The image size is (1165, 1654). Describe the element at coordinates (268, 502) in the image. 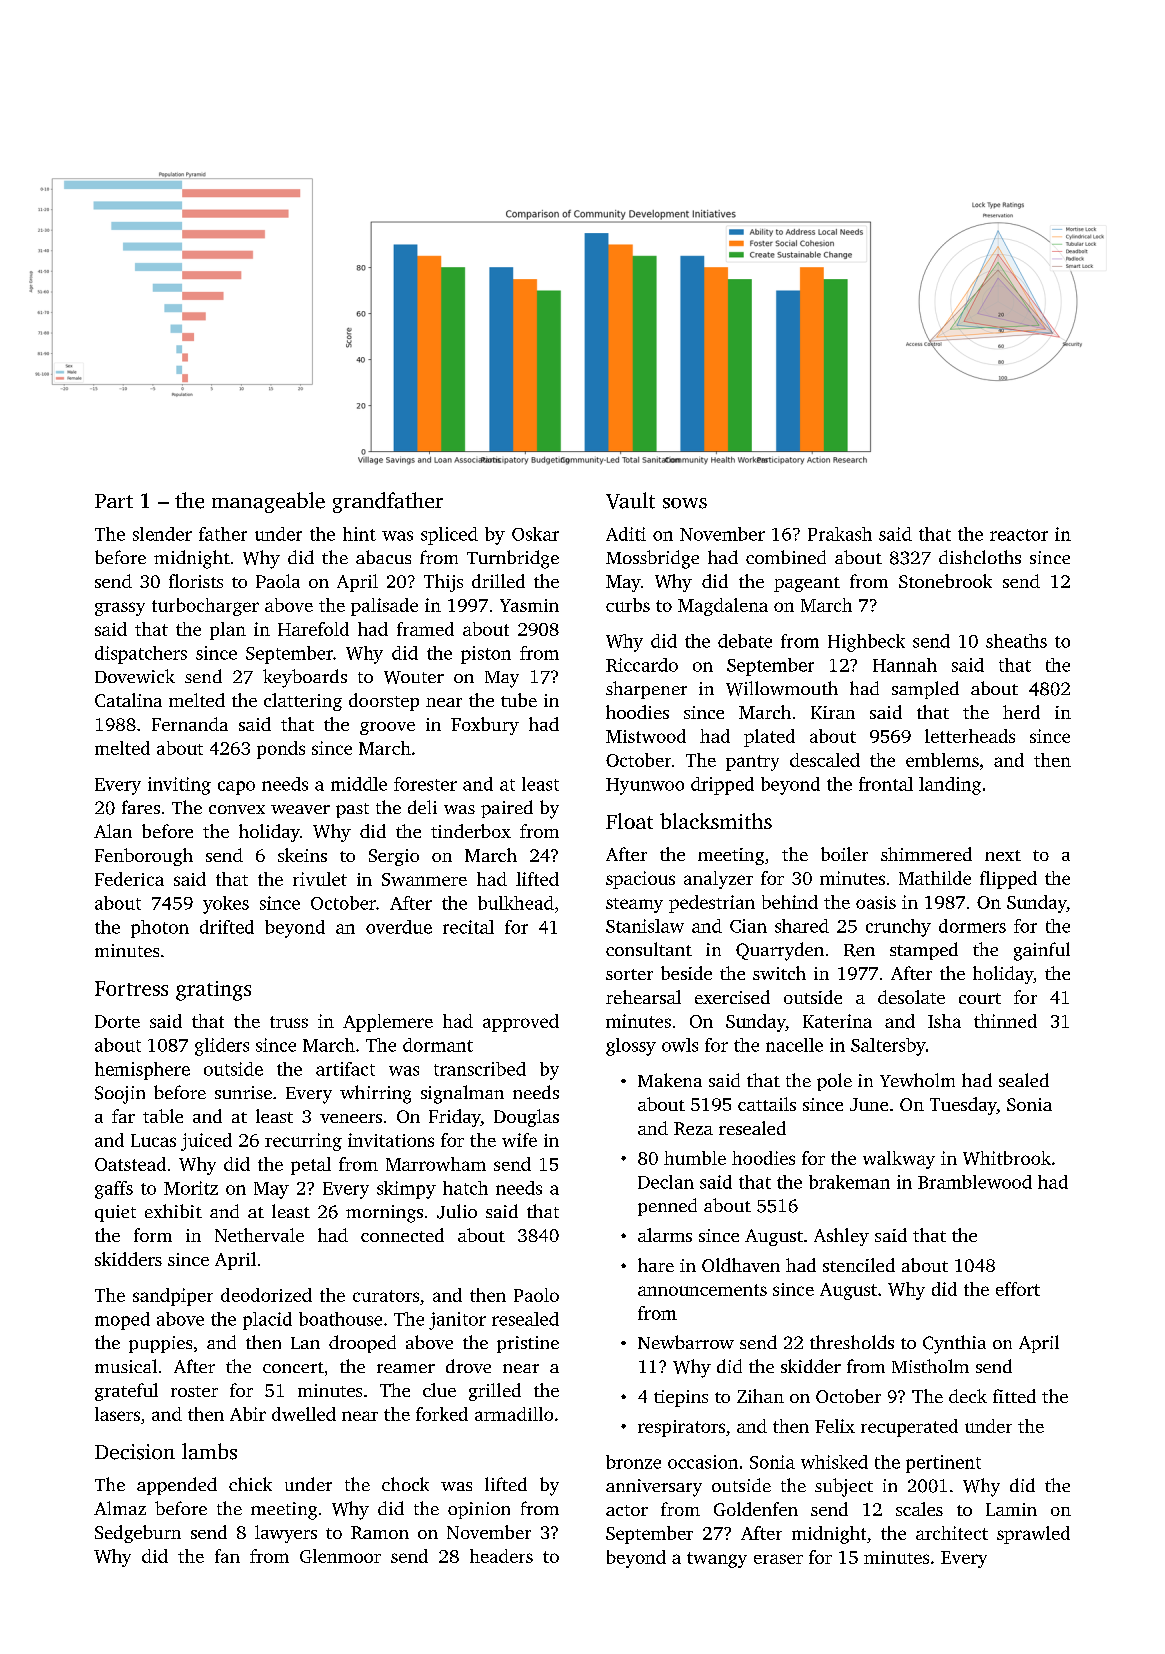

I see `manageable` at that location.
